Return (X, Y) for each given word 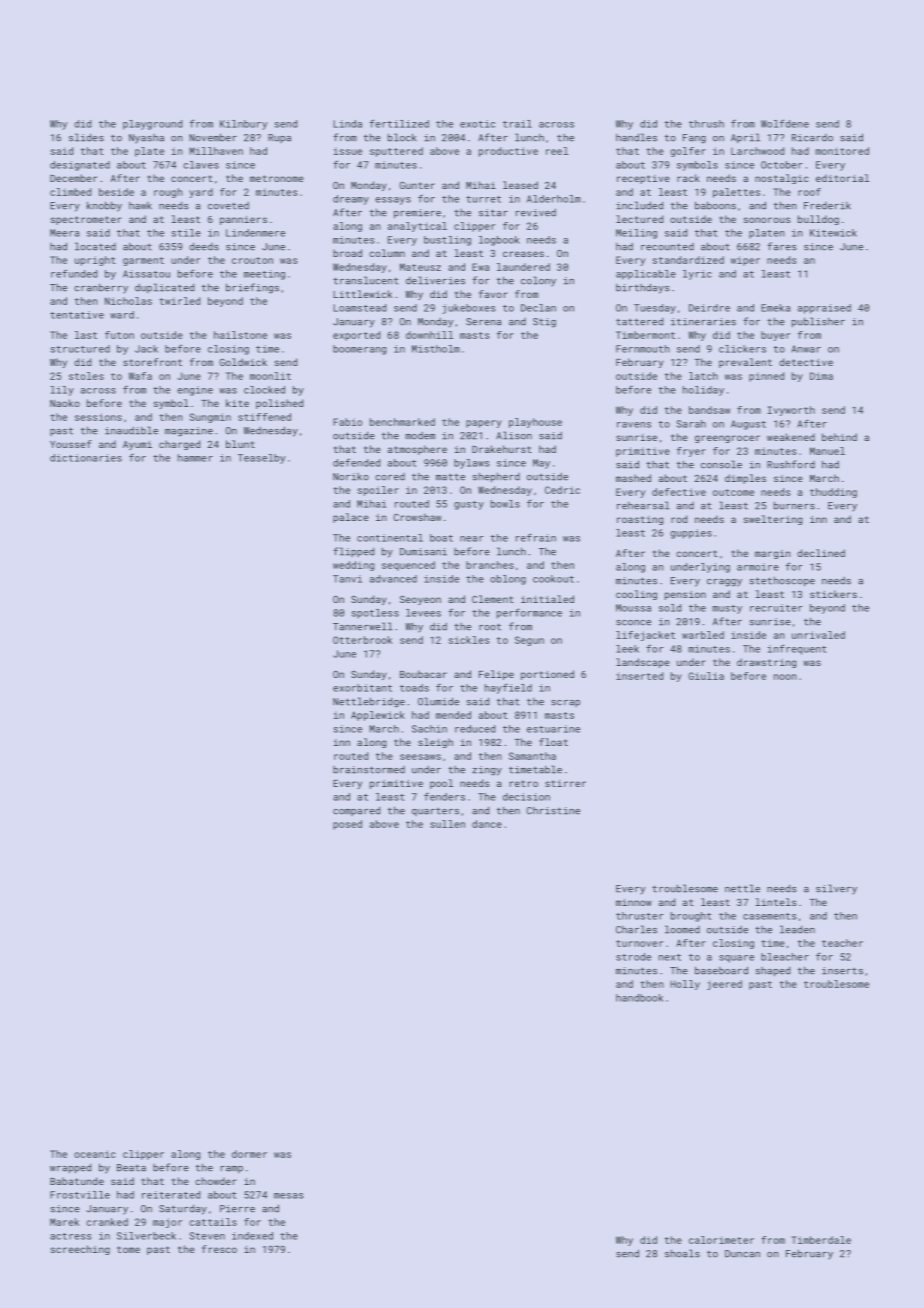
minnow (634, 902)
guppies (691, 534)
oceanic (95, 1154)
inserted (639, 676)
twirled (179, 301)
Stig (544, 323)
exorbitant (362, 688)
